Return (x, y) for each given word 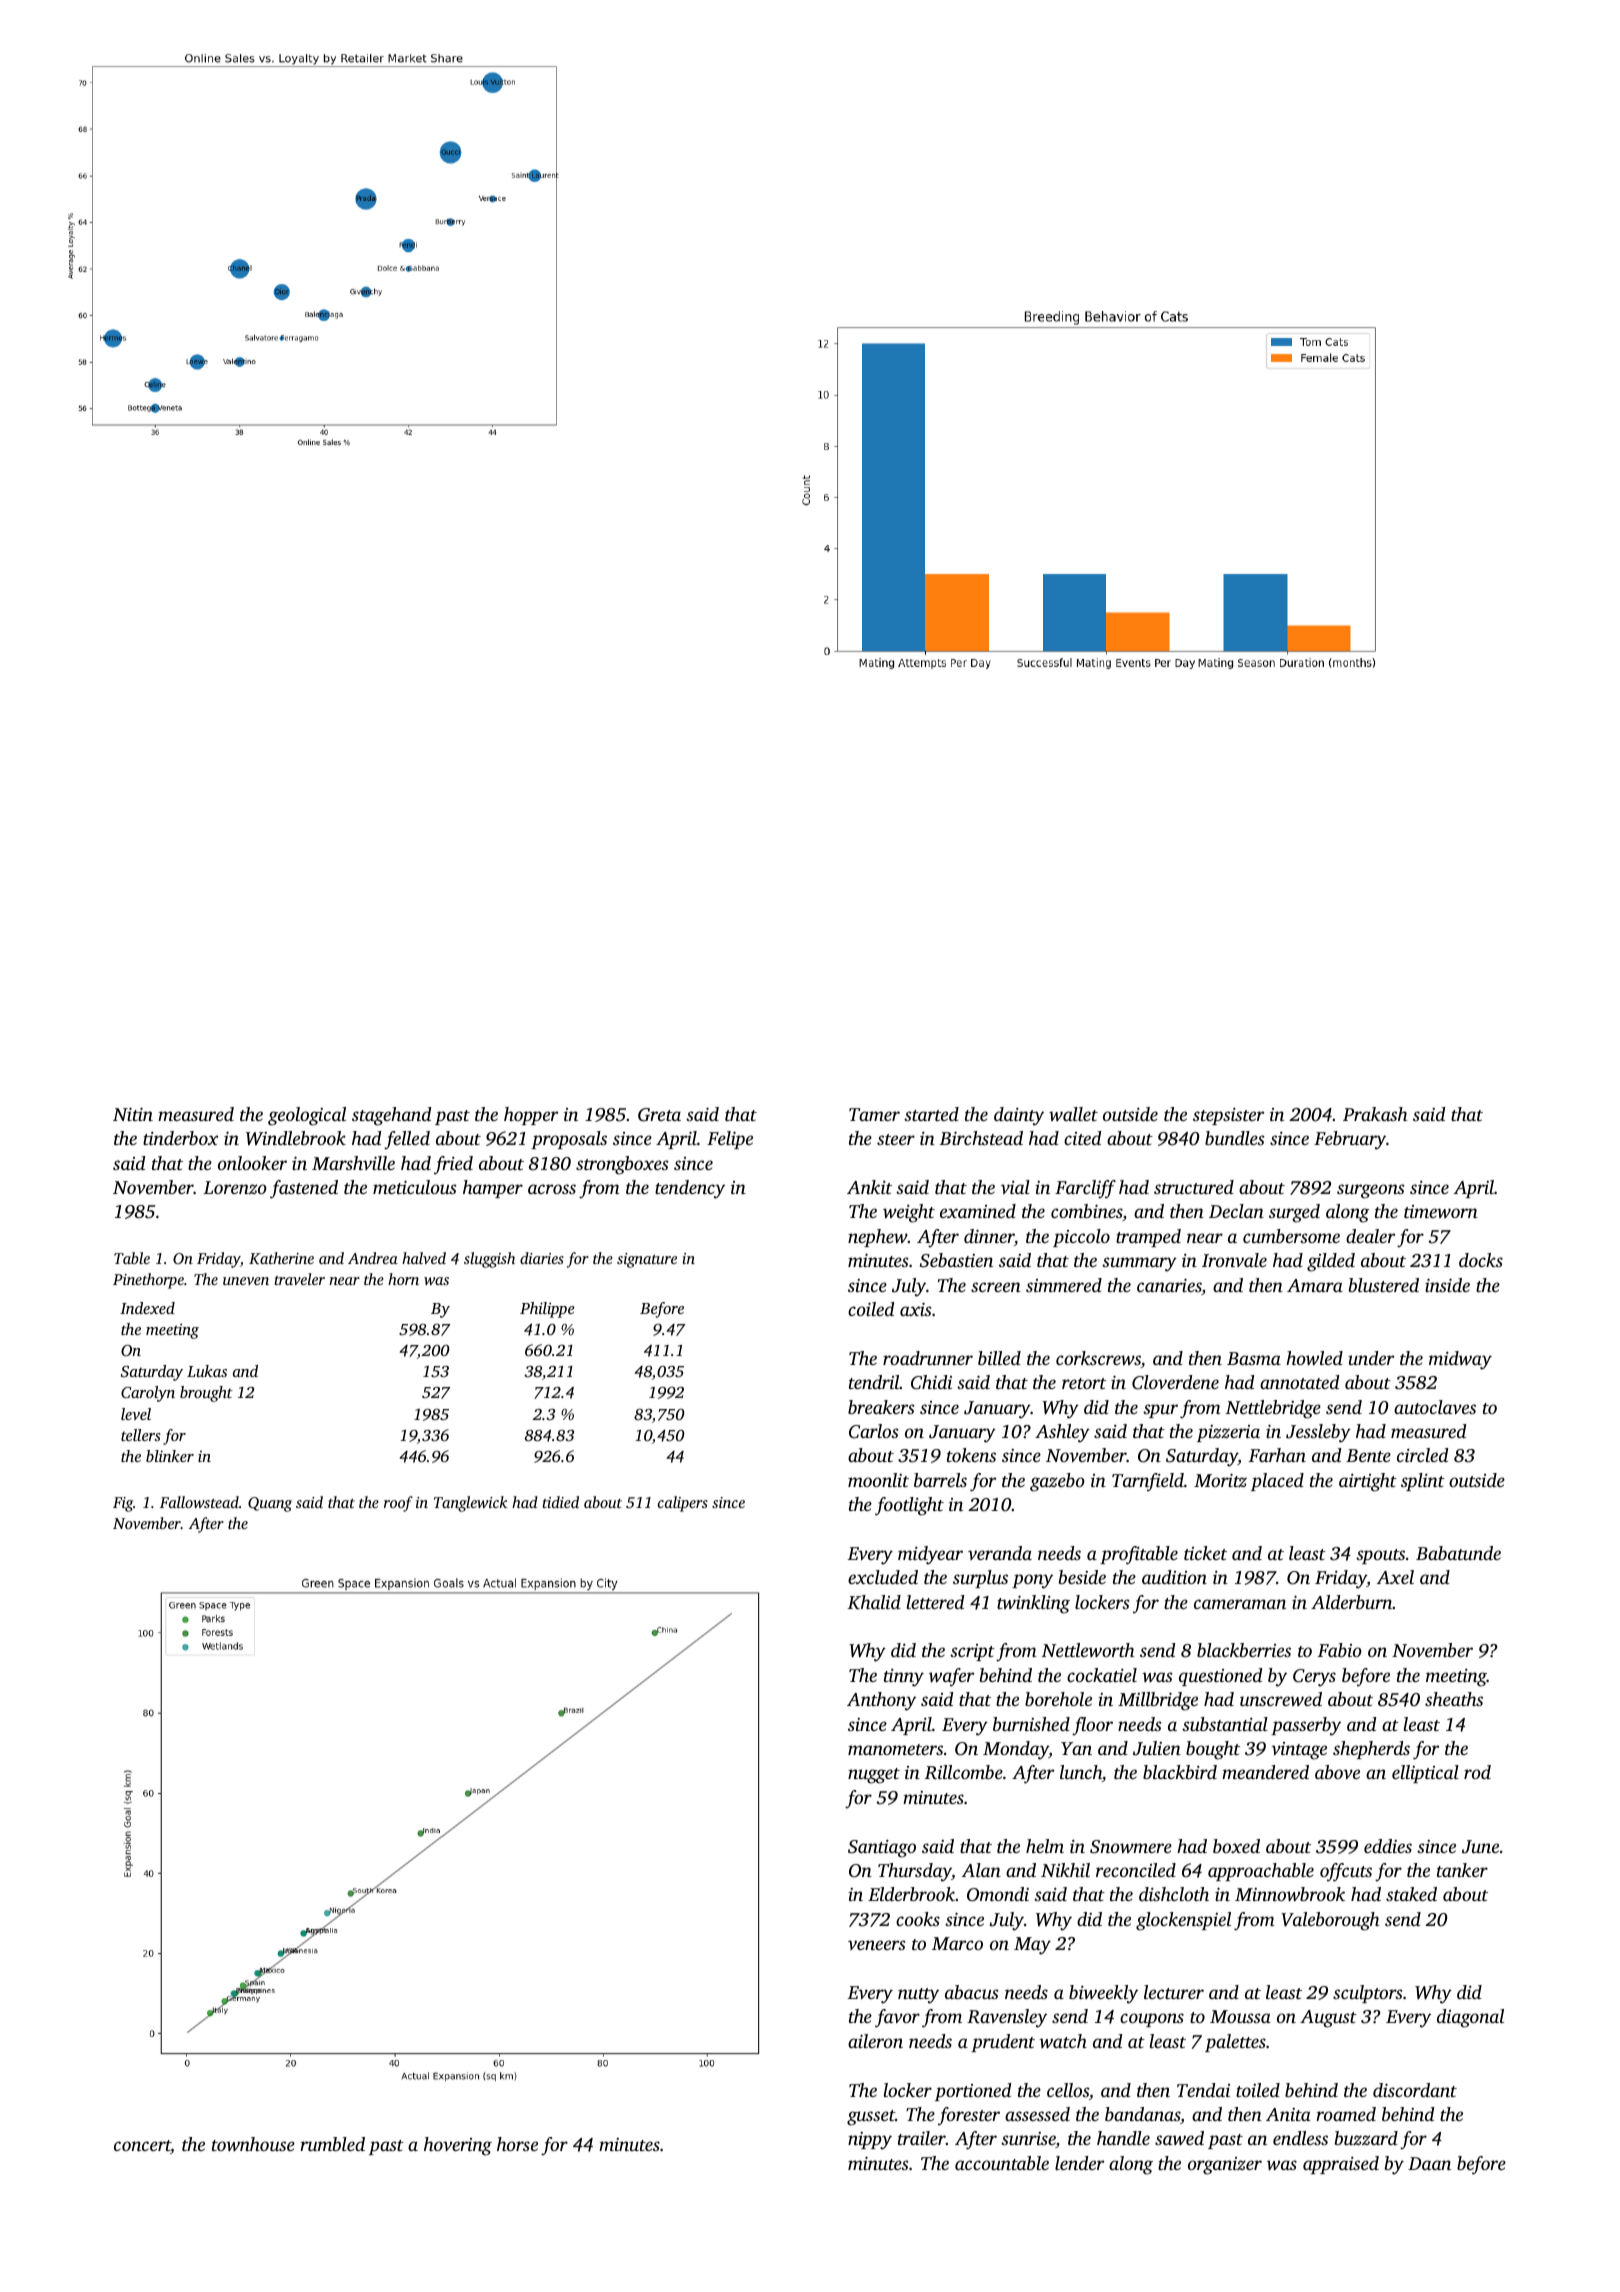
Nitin (133, 1114)
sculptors (1368, 1994)
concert (142, 2147)
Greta (659, 1115)
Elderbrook (911, 1894)
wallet (1073, 1114)
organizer (1225, 2166)
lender (1079, 2163)
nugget (874, 1776)
